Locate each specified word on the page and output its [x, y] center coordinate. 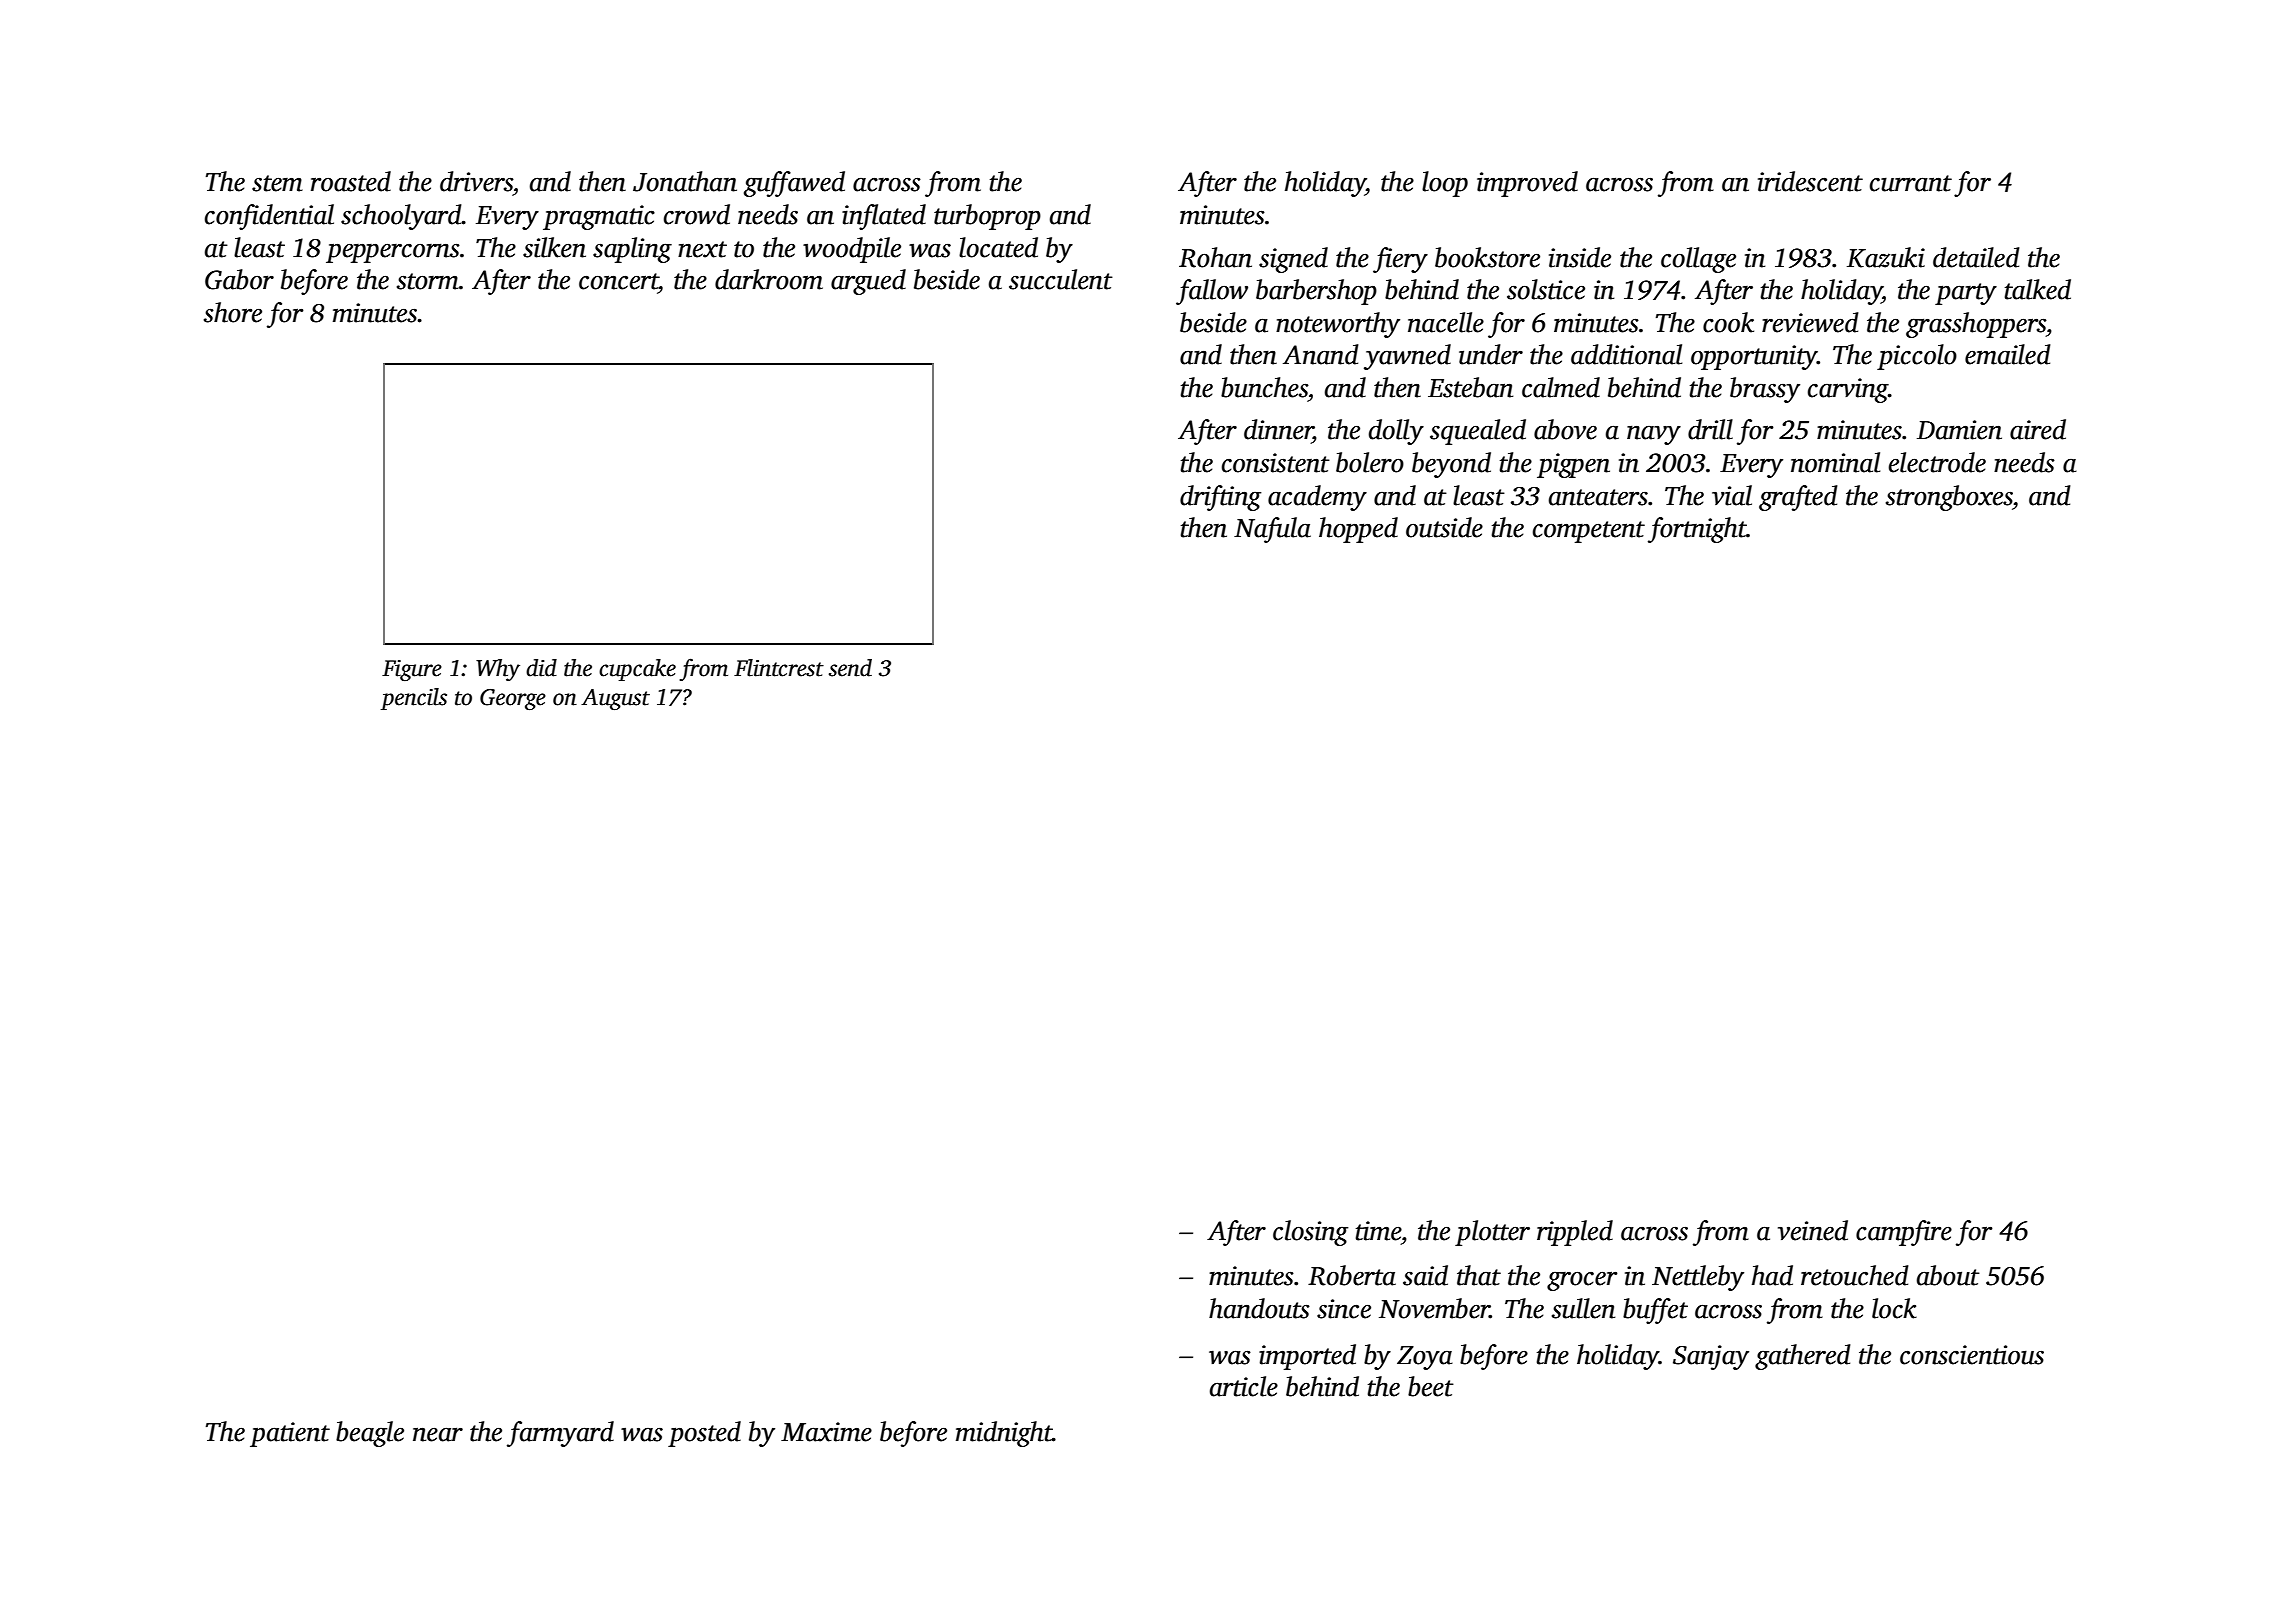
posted [704, 1434]
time [1378, 1231]
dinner [1278, 429]
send [850, 668]
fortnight [1697, 530]
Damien [1959, 430]
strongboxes [1949, 498]
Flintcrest [779, 668]
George [513, 699]
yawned [1407, 357]
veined [1813, 1230]
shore [233, 312]
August [615, 699]
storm [428, 281]
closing [1310, 1233]
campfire [1904, 1233]
